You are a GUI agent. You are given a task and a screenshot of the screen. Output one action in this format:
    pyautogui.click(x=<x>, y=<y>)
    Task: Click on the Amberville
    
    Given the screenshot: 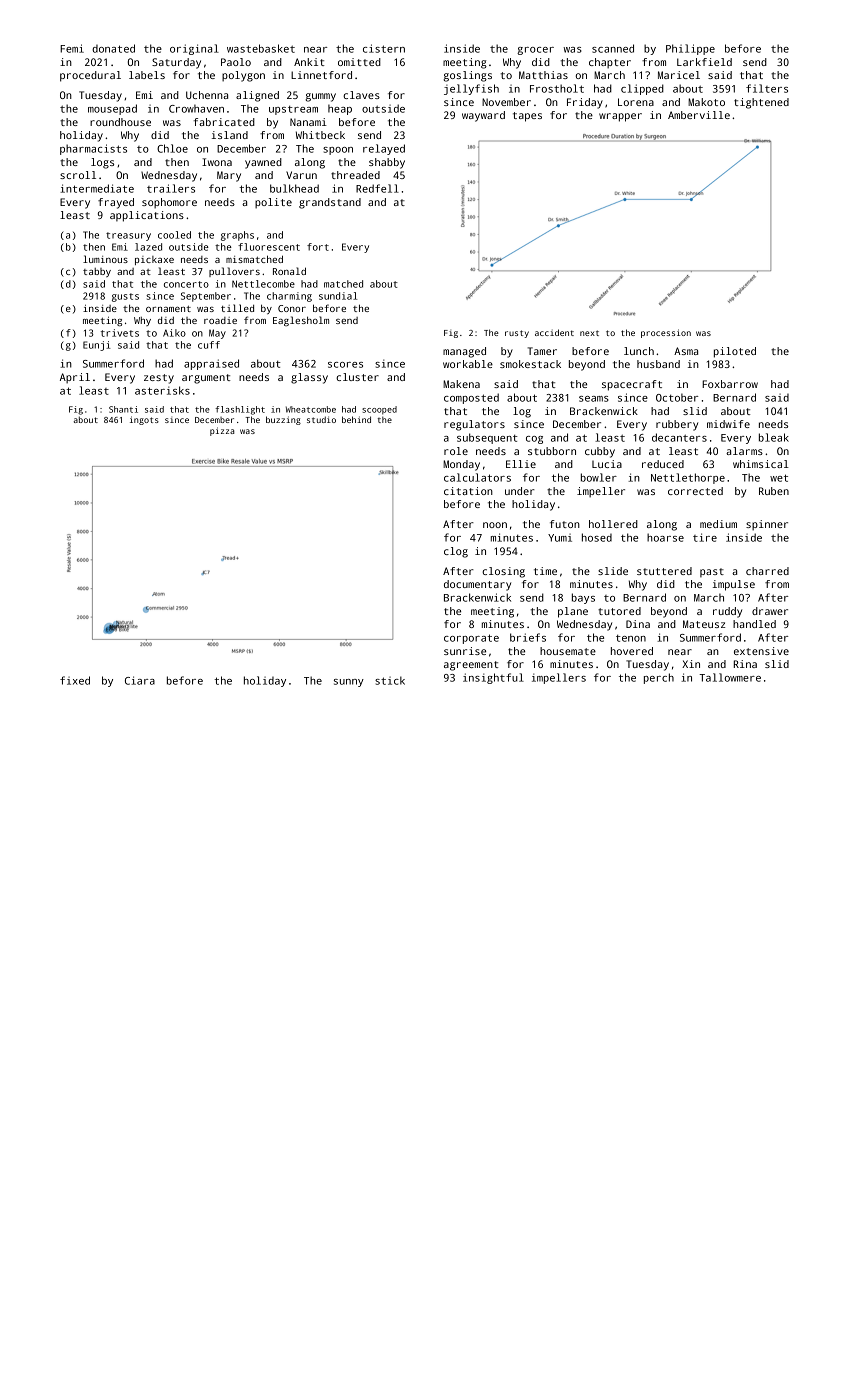 What is the action you would take?
    pyautogui.click(x=699, y=115)
